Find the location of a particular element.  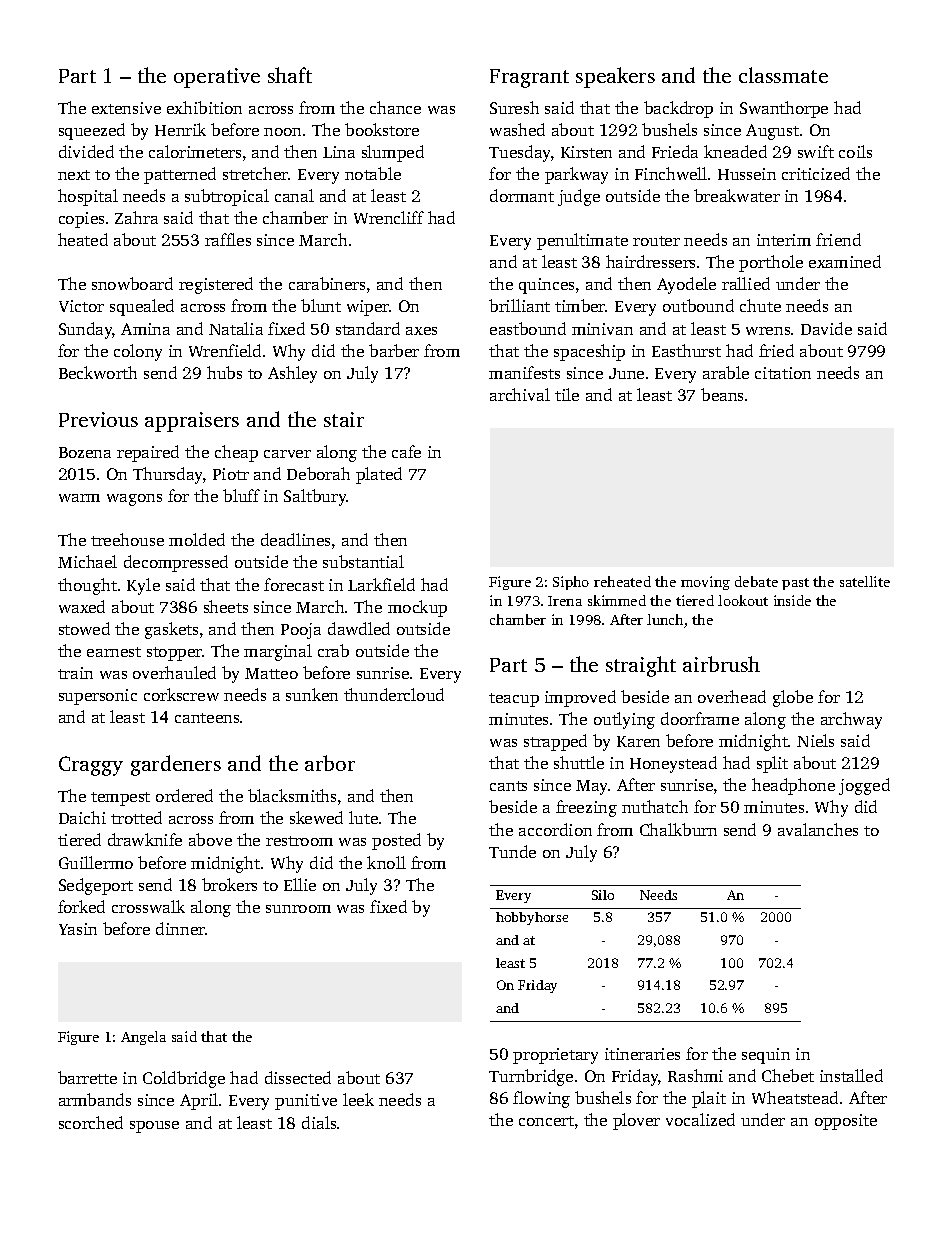

substantial is located at coordinates (363, 561).
